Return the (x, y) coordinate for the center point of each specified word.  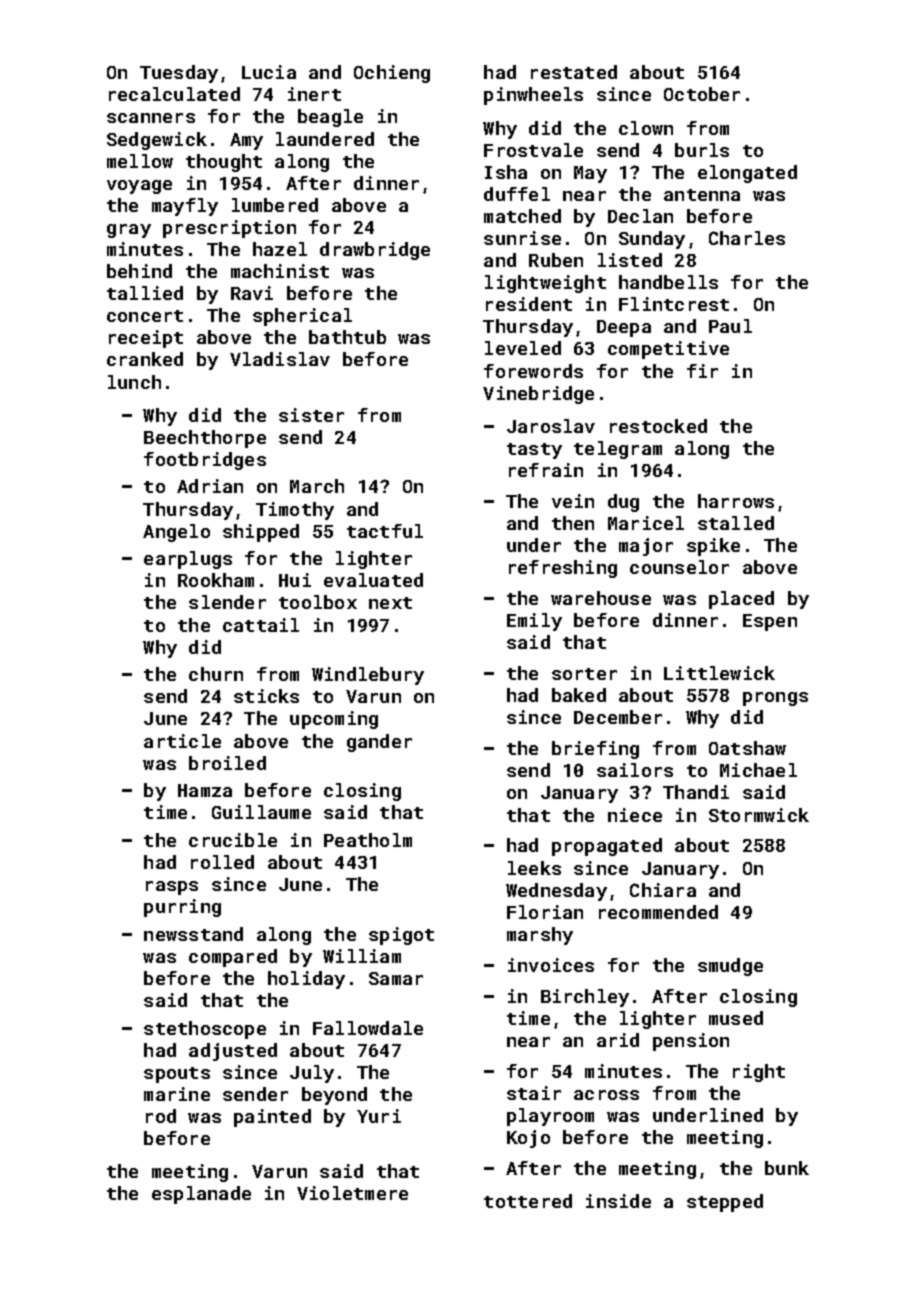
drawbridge (375, 251)
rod (161, 1116)
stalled (736, 523)
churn (216, 674)
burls (702, 150)
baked (579, 695)
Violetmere (352, 1193)
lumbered (275, 205)
